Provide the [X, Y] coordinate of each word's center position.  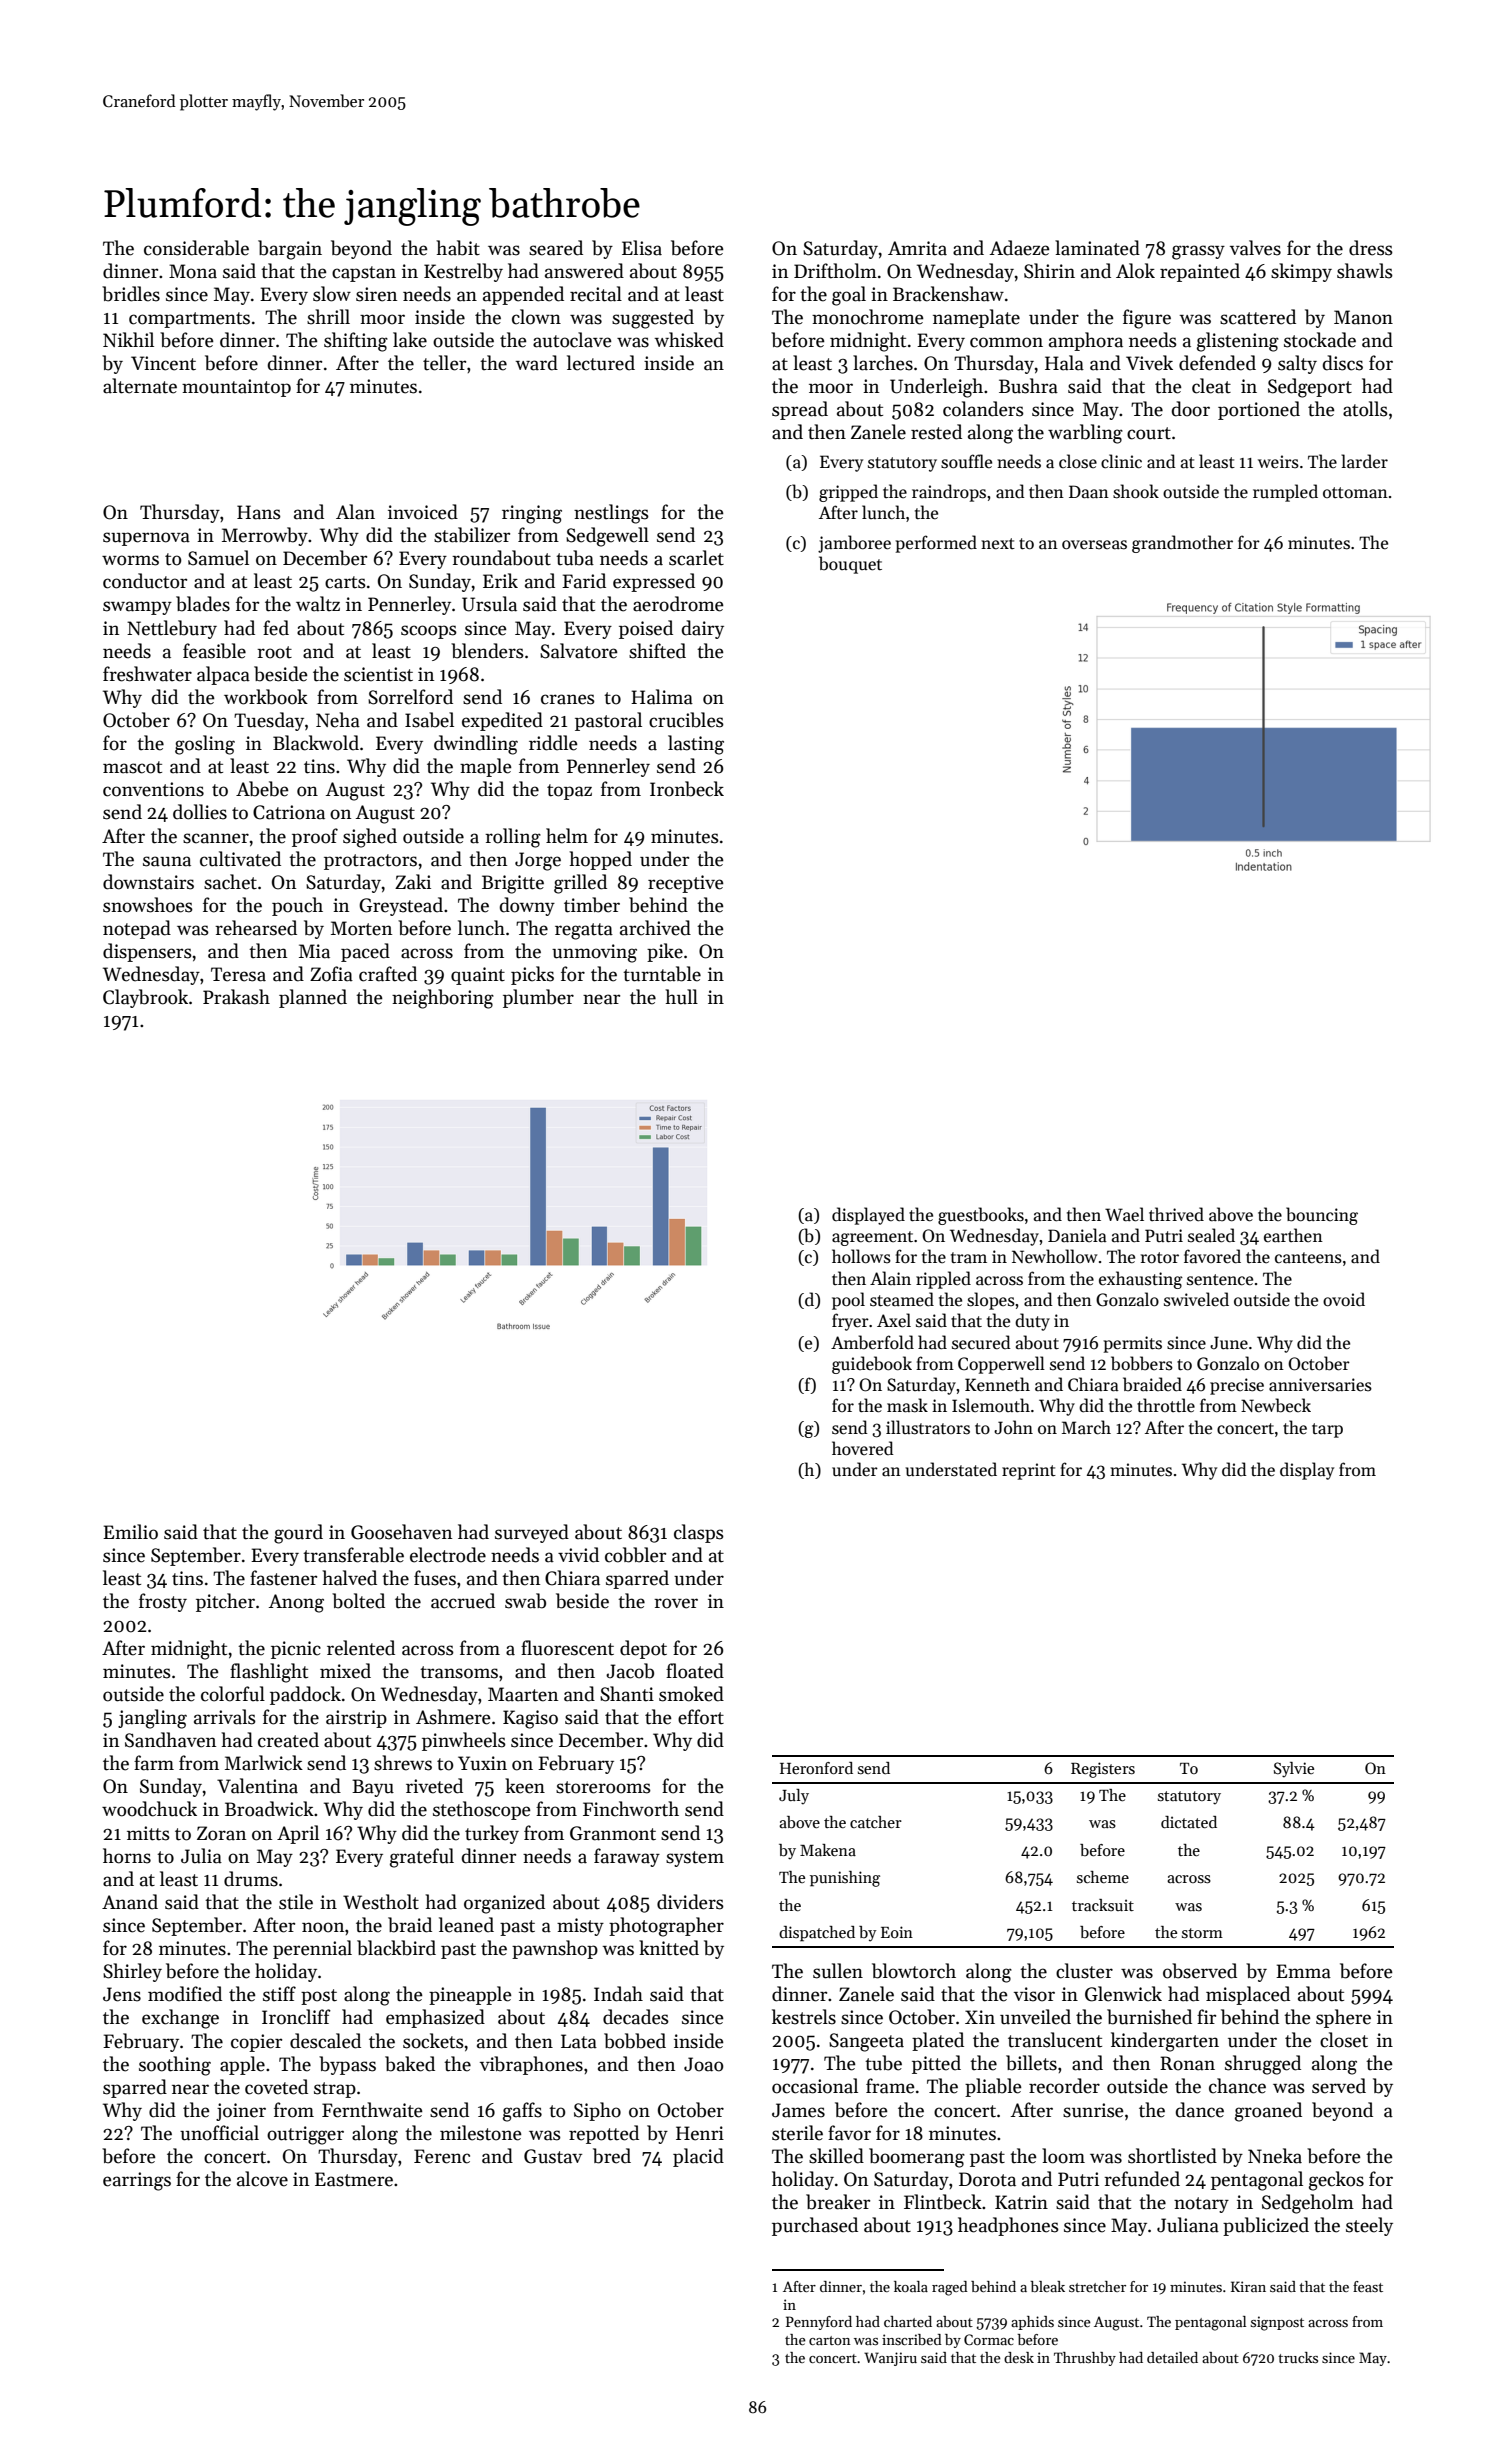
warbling [1085, 434]
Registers [1103, 1770]
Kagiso [530, 1719]
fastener [283, 1578]
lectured [601, 363]
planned [313, 998]
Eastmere [354, 2179]
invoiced [423, 512]
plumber [538, 998]
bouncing [1322, 1216]
